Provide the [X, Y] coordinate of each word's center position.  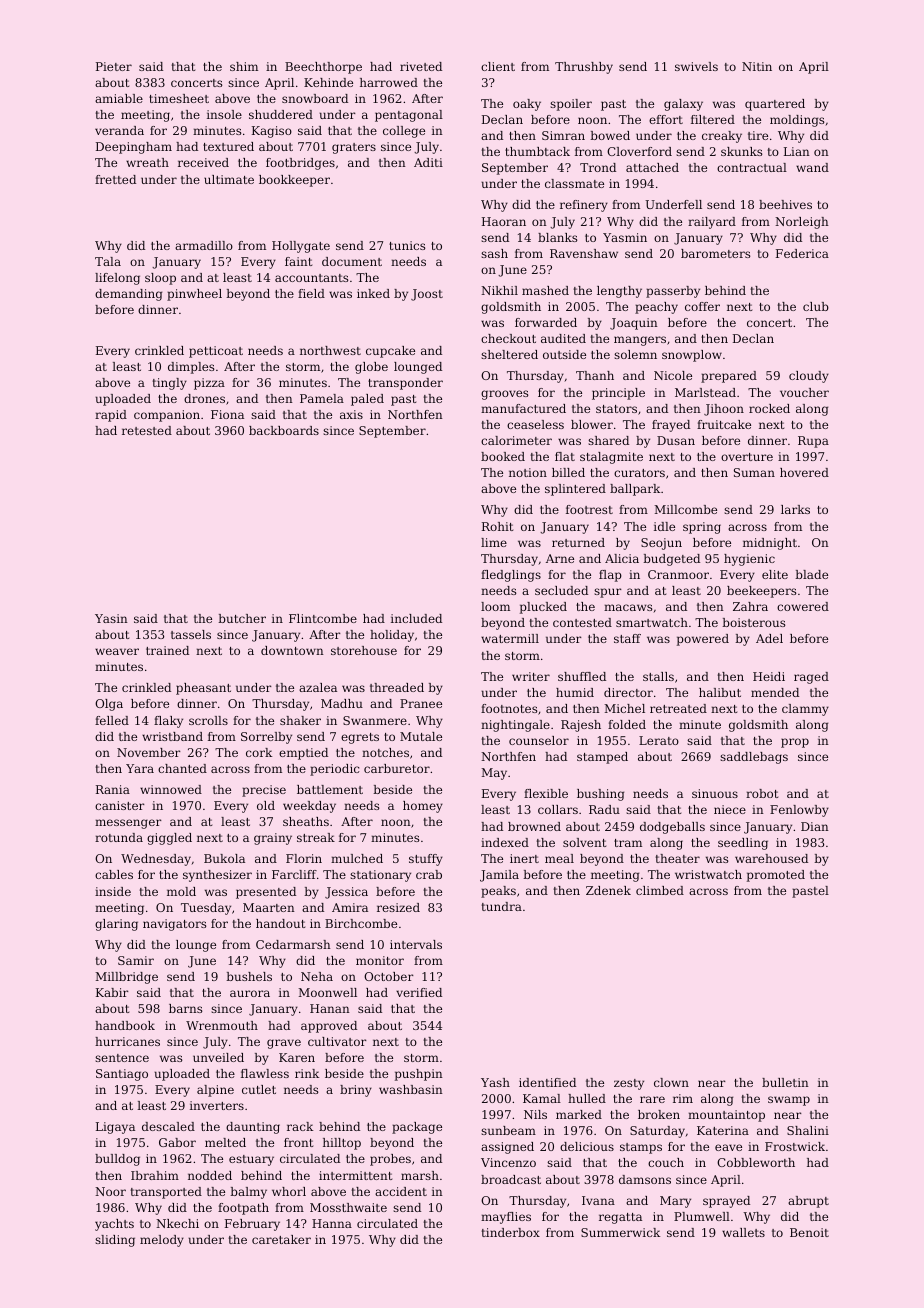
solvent [584, 842]
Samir [136, 960]
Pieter [114, 66]
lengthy [619, 292]
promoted [776, 876]
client [498, 66]
